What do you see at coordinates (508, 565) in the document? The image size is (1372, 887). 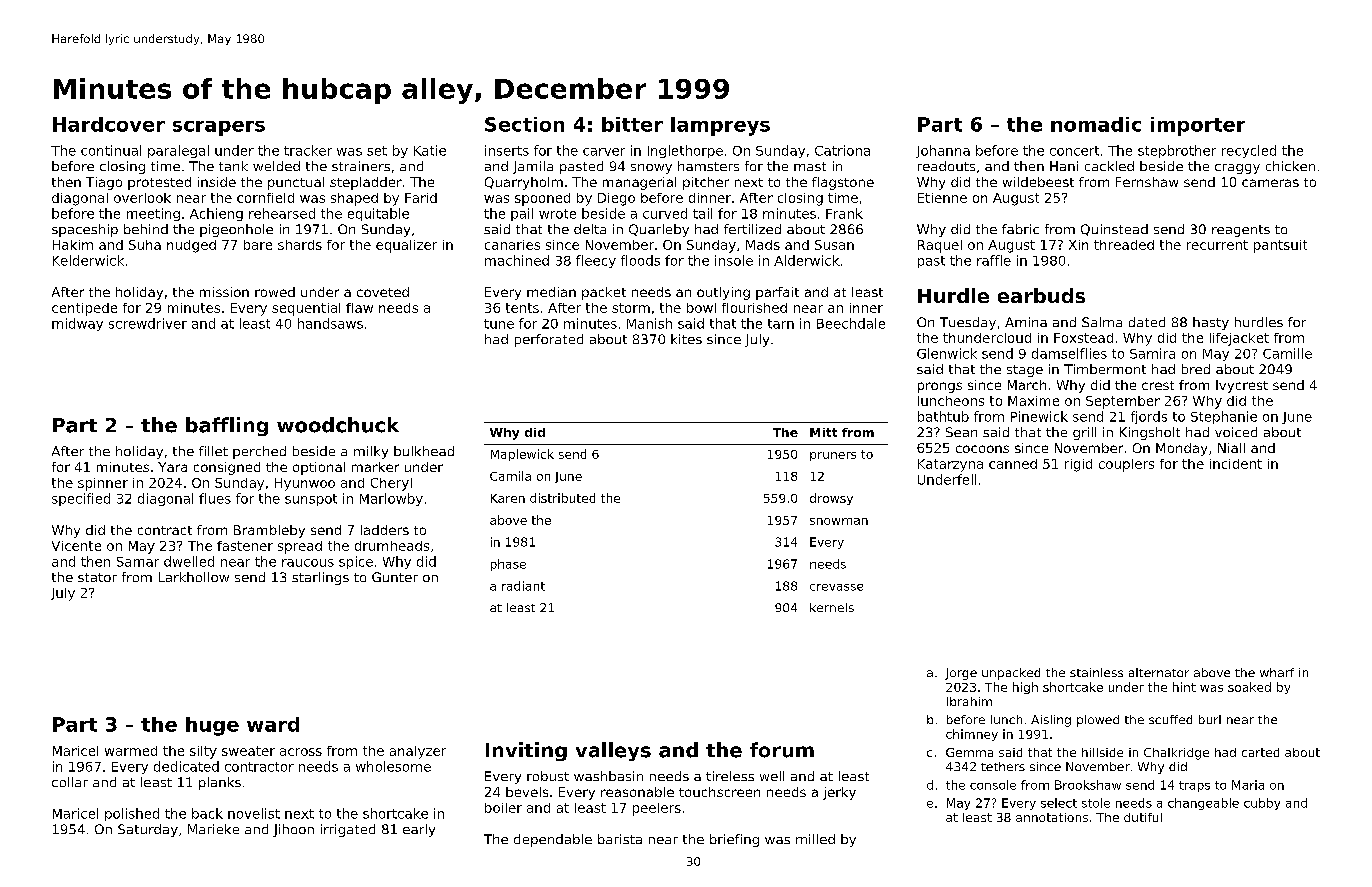 I see `phase` at bounding box center [508, 565].
